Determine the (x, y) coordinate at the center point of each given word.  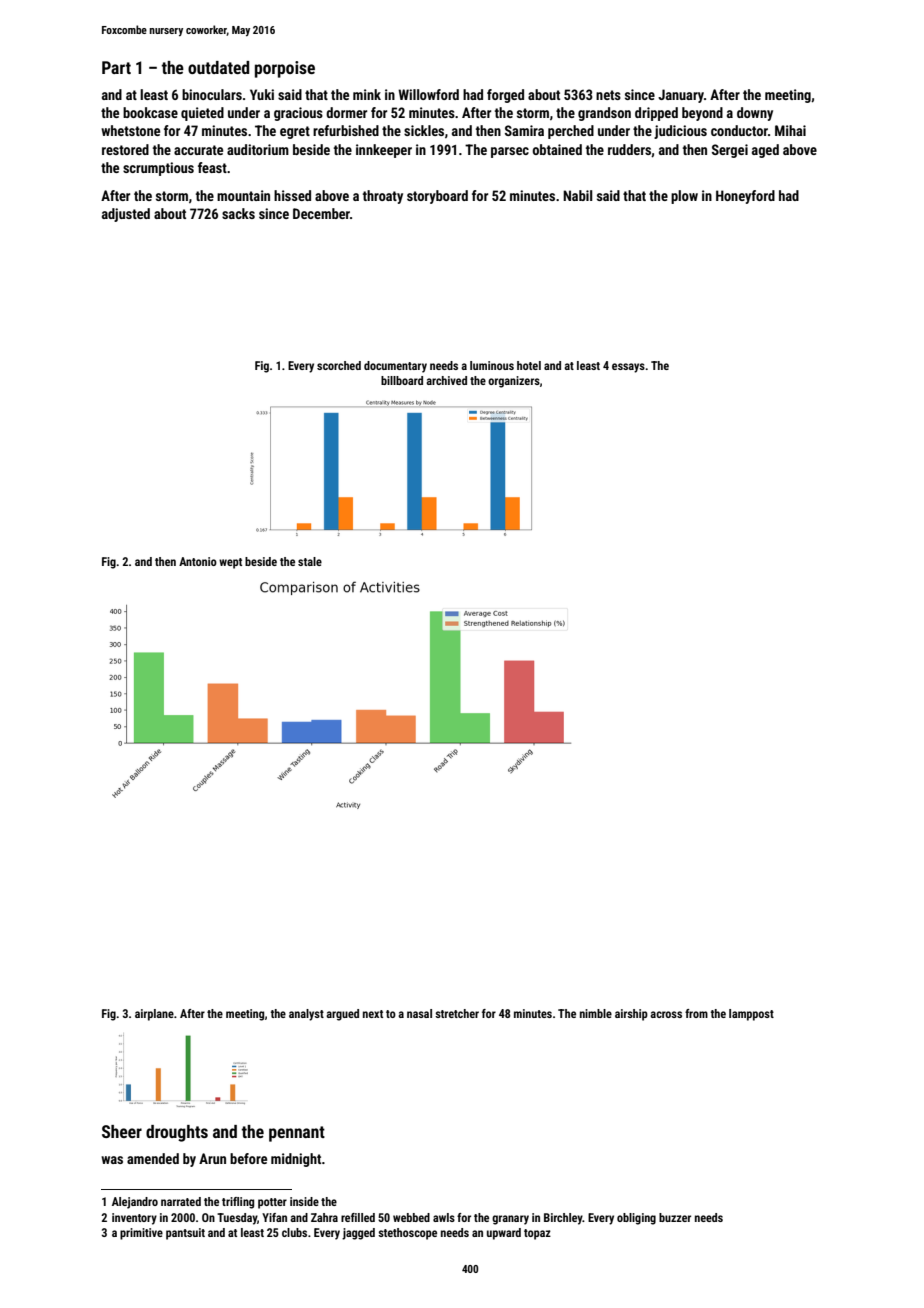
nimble (596, 1013)
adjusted (126, 215)
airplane (154, 1015)
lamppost (751, 1015)
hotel (529, 365)
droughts (177, 1133)
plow (684, 197)
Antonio (198, 561)
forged (505, 96)
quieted (202, 114)
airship (631, 1015)
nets (608, 95)
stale (310, 561)
